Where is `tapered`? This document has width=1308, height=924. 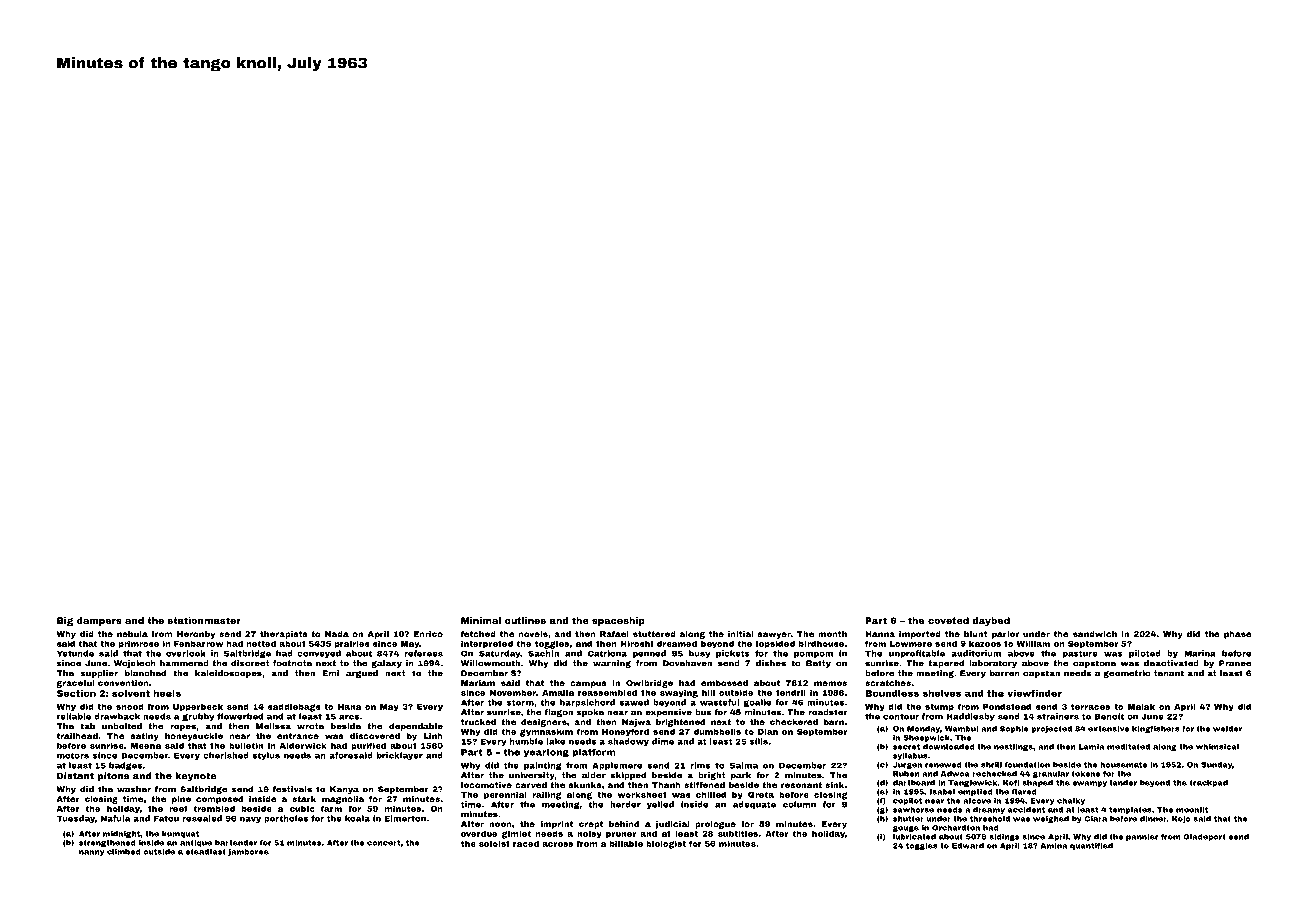
tapered is located at coordinates (946, 664).
